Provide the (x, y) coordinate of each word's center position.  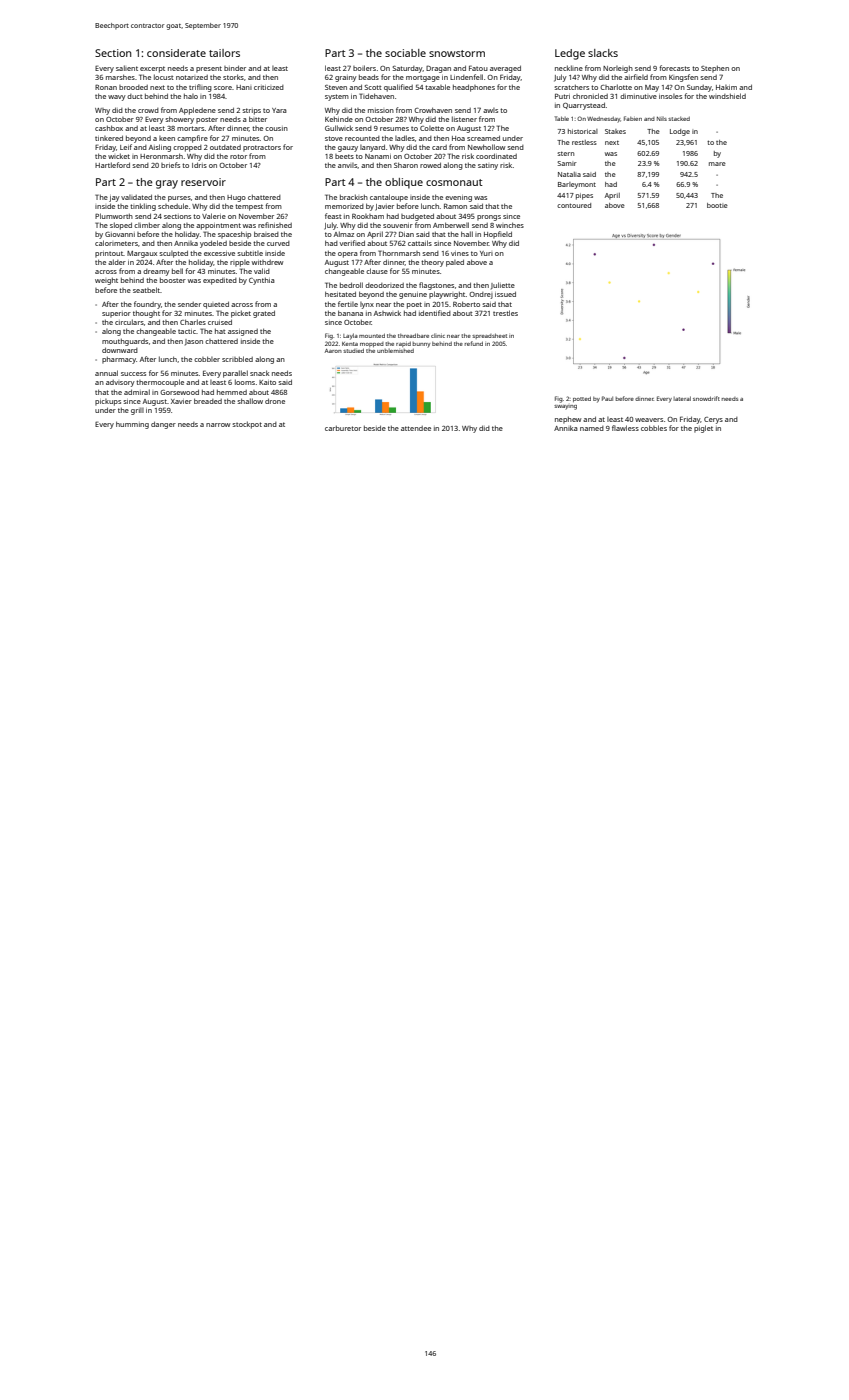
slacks (603, 53)
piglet (703, 429)
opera (348, 255)
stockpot (247, 425)
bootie (717, 205)
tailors (224, 53)
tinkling (143, 207)
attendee (416, 428)
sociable (405, 53)
